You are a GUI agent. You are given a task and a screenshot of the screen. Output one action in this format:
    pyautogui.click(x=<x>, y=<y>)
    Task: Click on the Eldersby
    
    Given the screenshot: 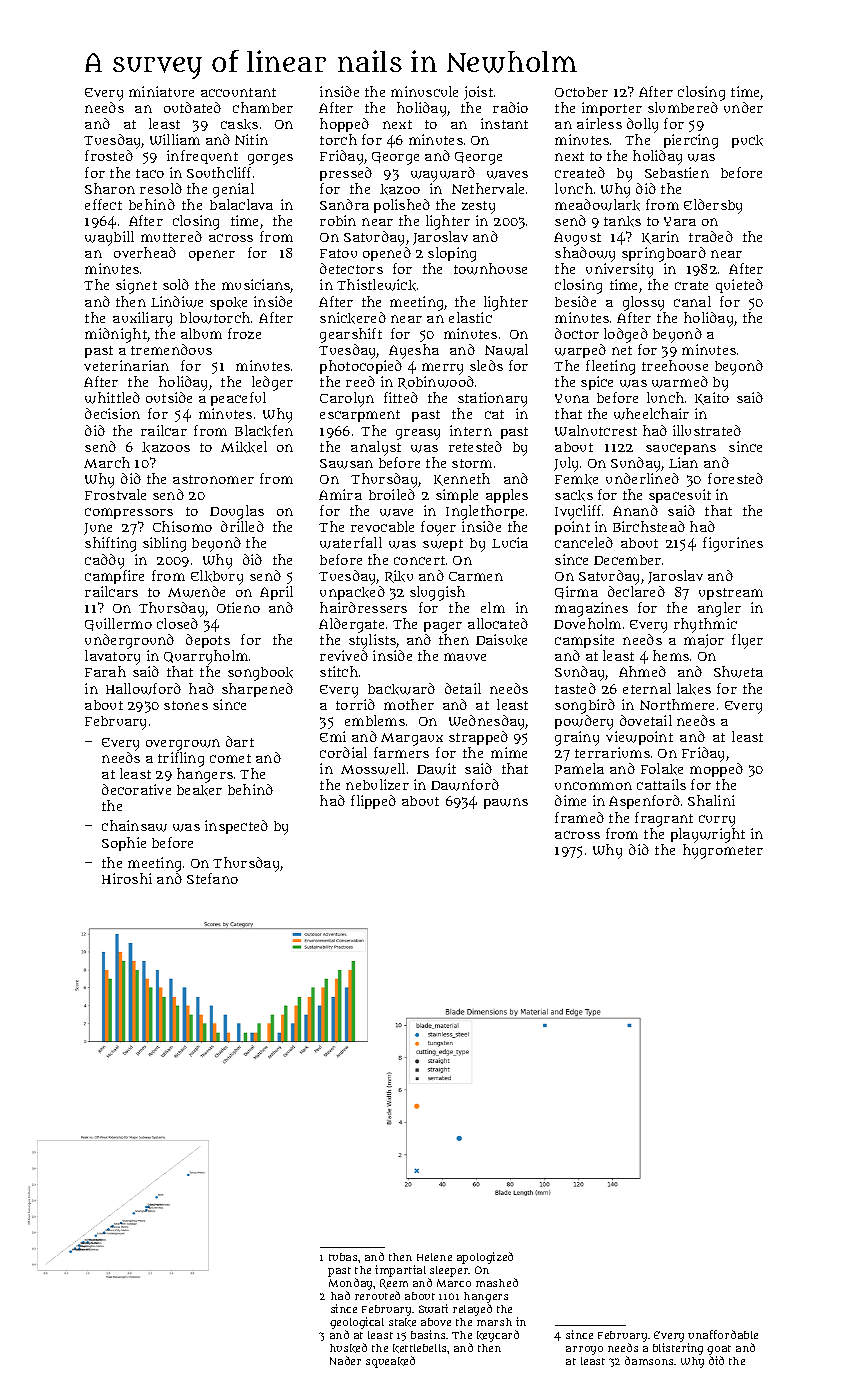 What is the action you would take?
    pyautogui.click(x=713, y=206)
